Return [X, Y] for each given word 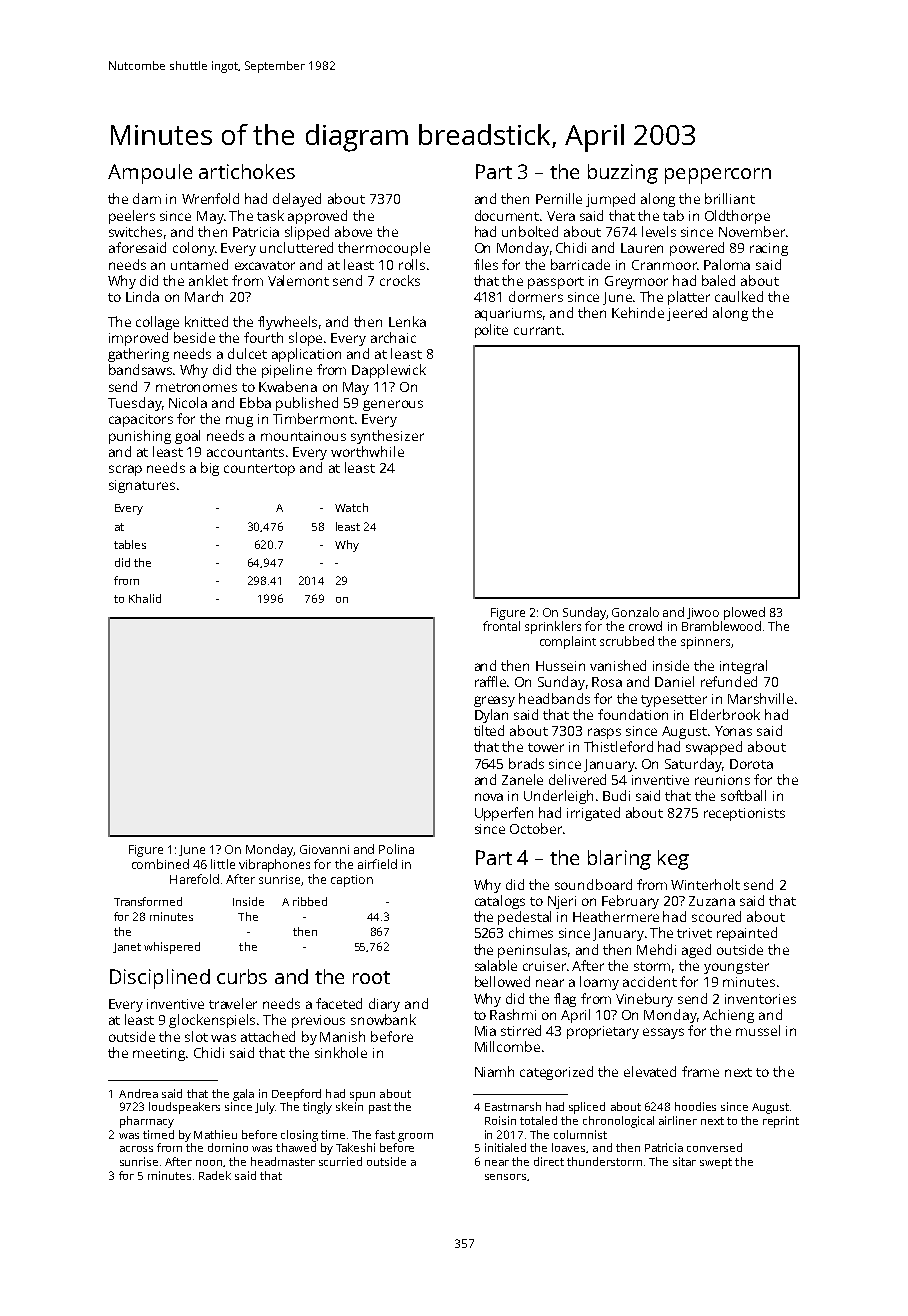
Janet [127, 948]
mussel [758, 1030]
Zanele [522, 779]
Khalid [145, 598]
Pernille [559, 198]
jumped [610, 200]
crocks [400, 280]
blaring [619, 860]
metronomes [196, 387]
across [136, 1149]
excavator [265, 265]
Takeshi [355, 1147]
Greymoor [636, 282]
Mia [485, 1031]
